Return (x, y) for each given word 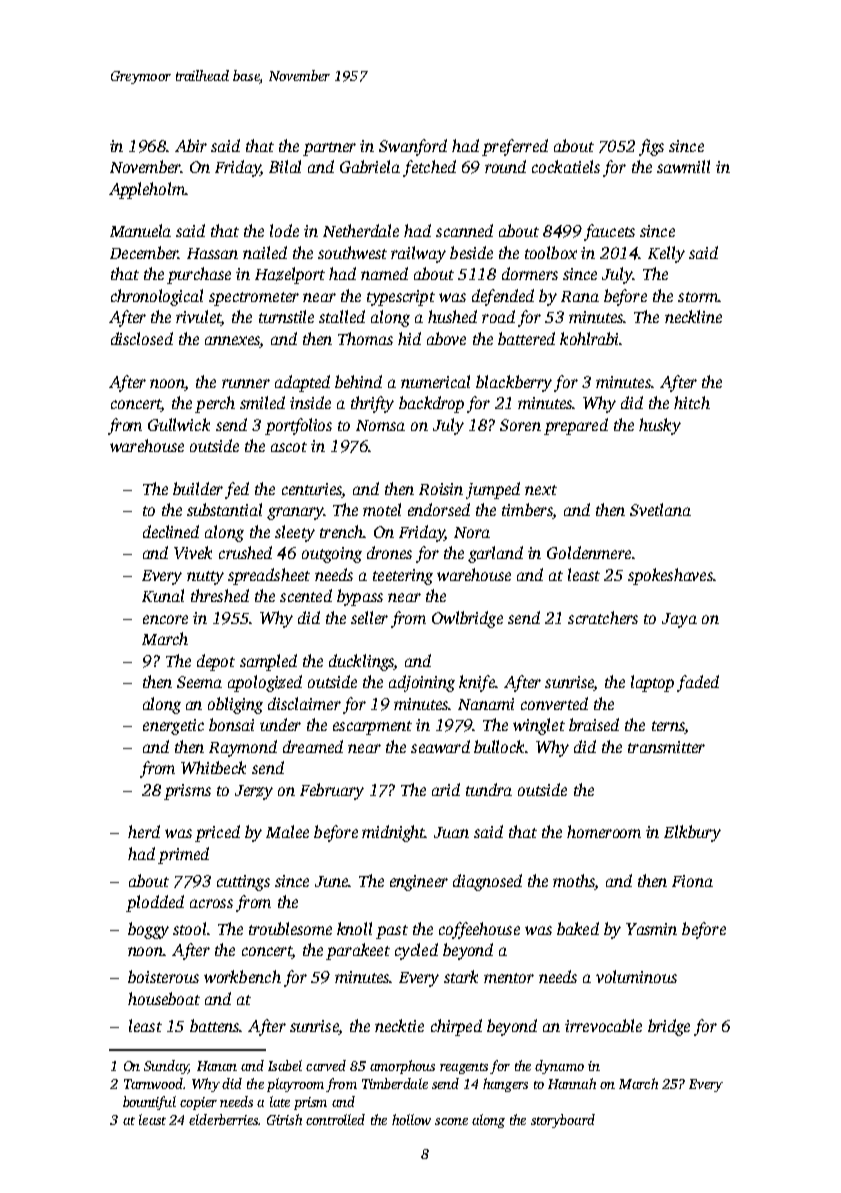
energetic (173, 727)
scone (451, 1121)
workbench (242, 976)
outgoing (332, 555)
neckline (693, 316)
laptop (652, 683)
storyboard (563, 1121)
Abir (191, 145)
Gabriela (370, 166)
